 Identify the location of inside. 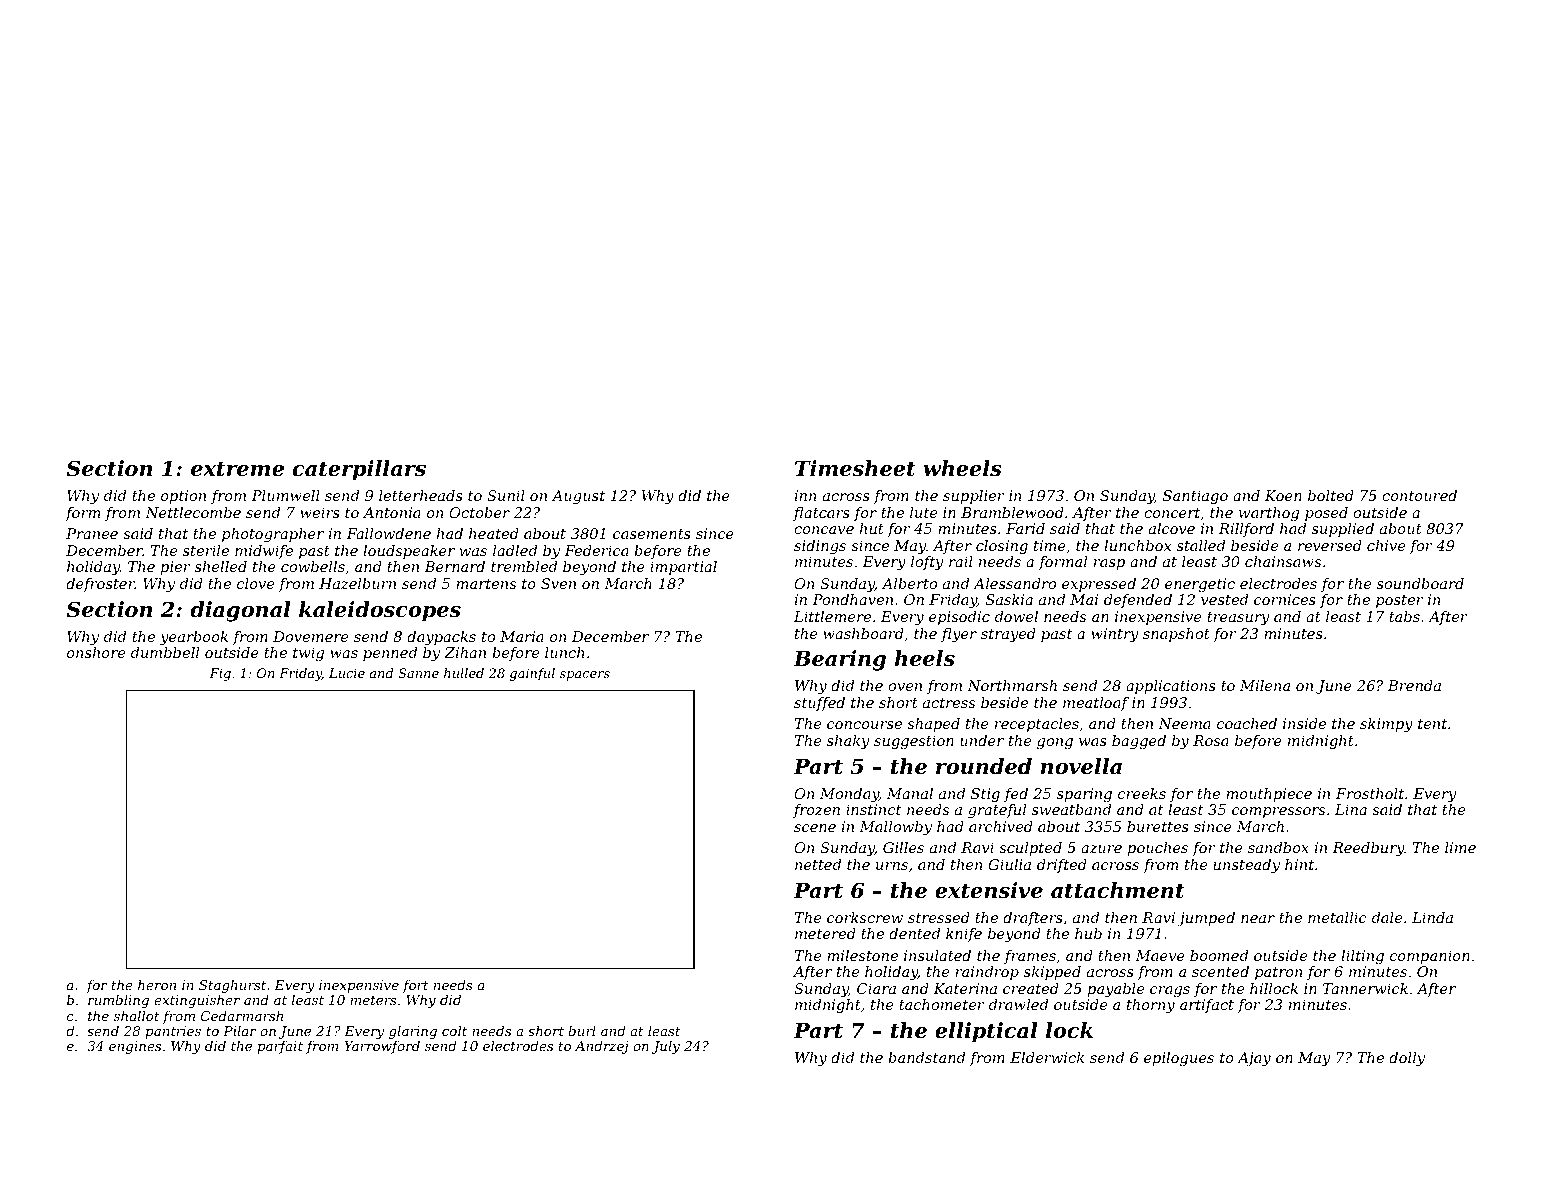
(1304, 723).
